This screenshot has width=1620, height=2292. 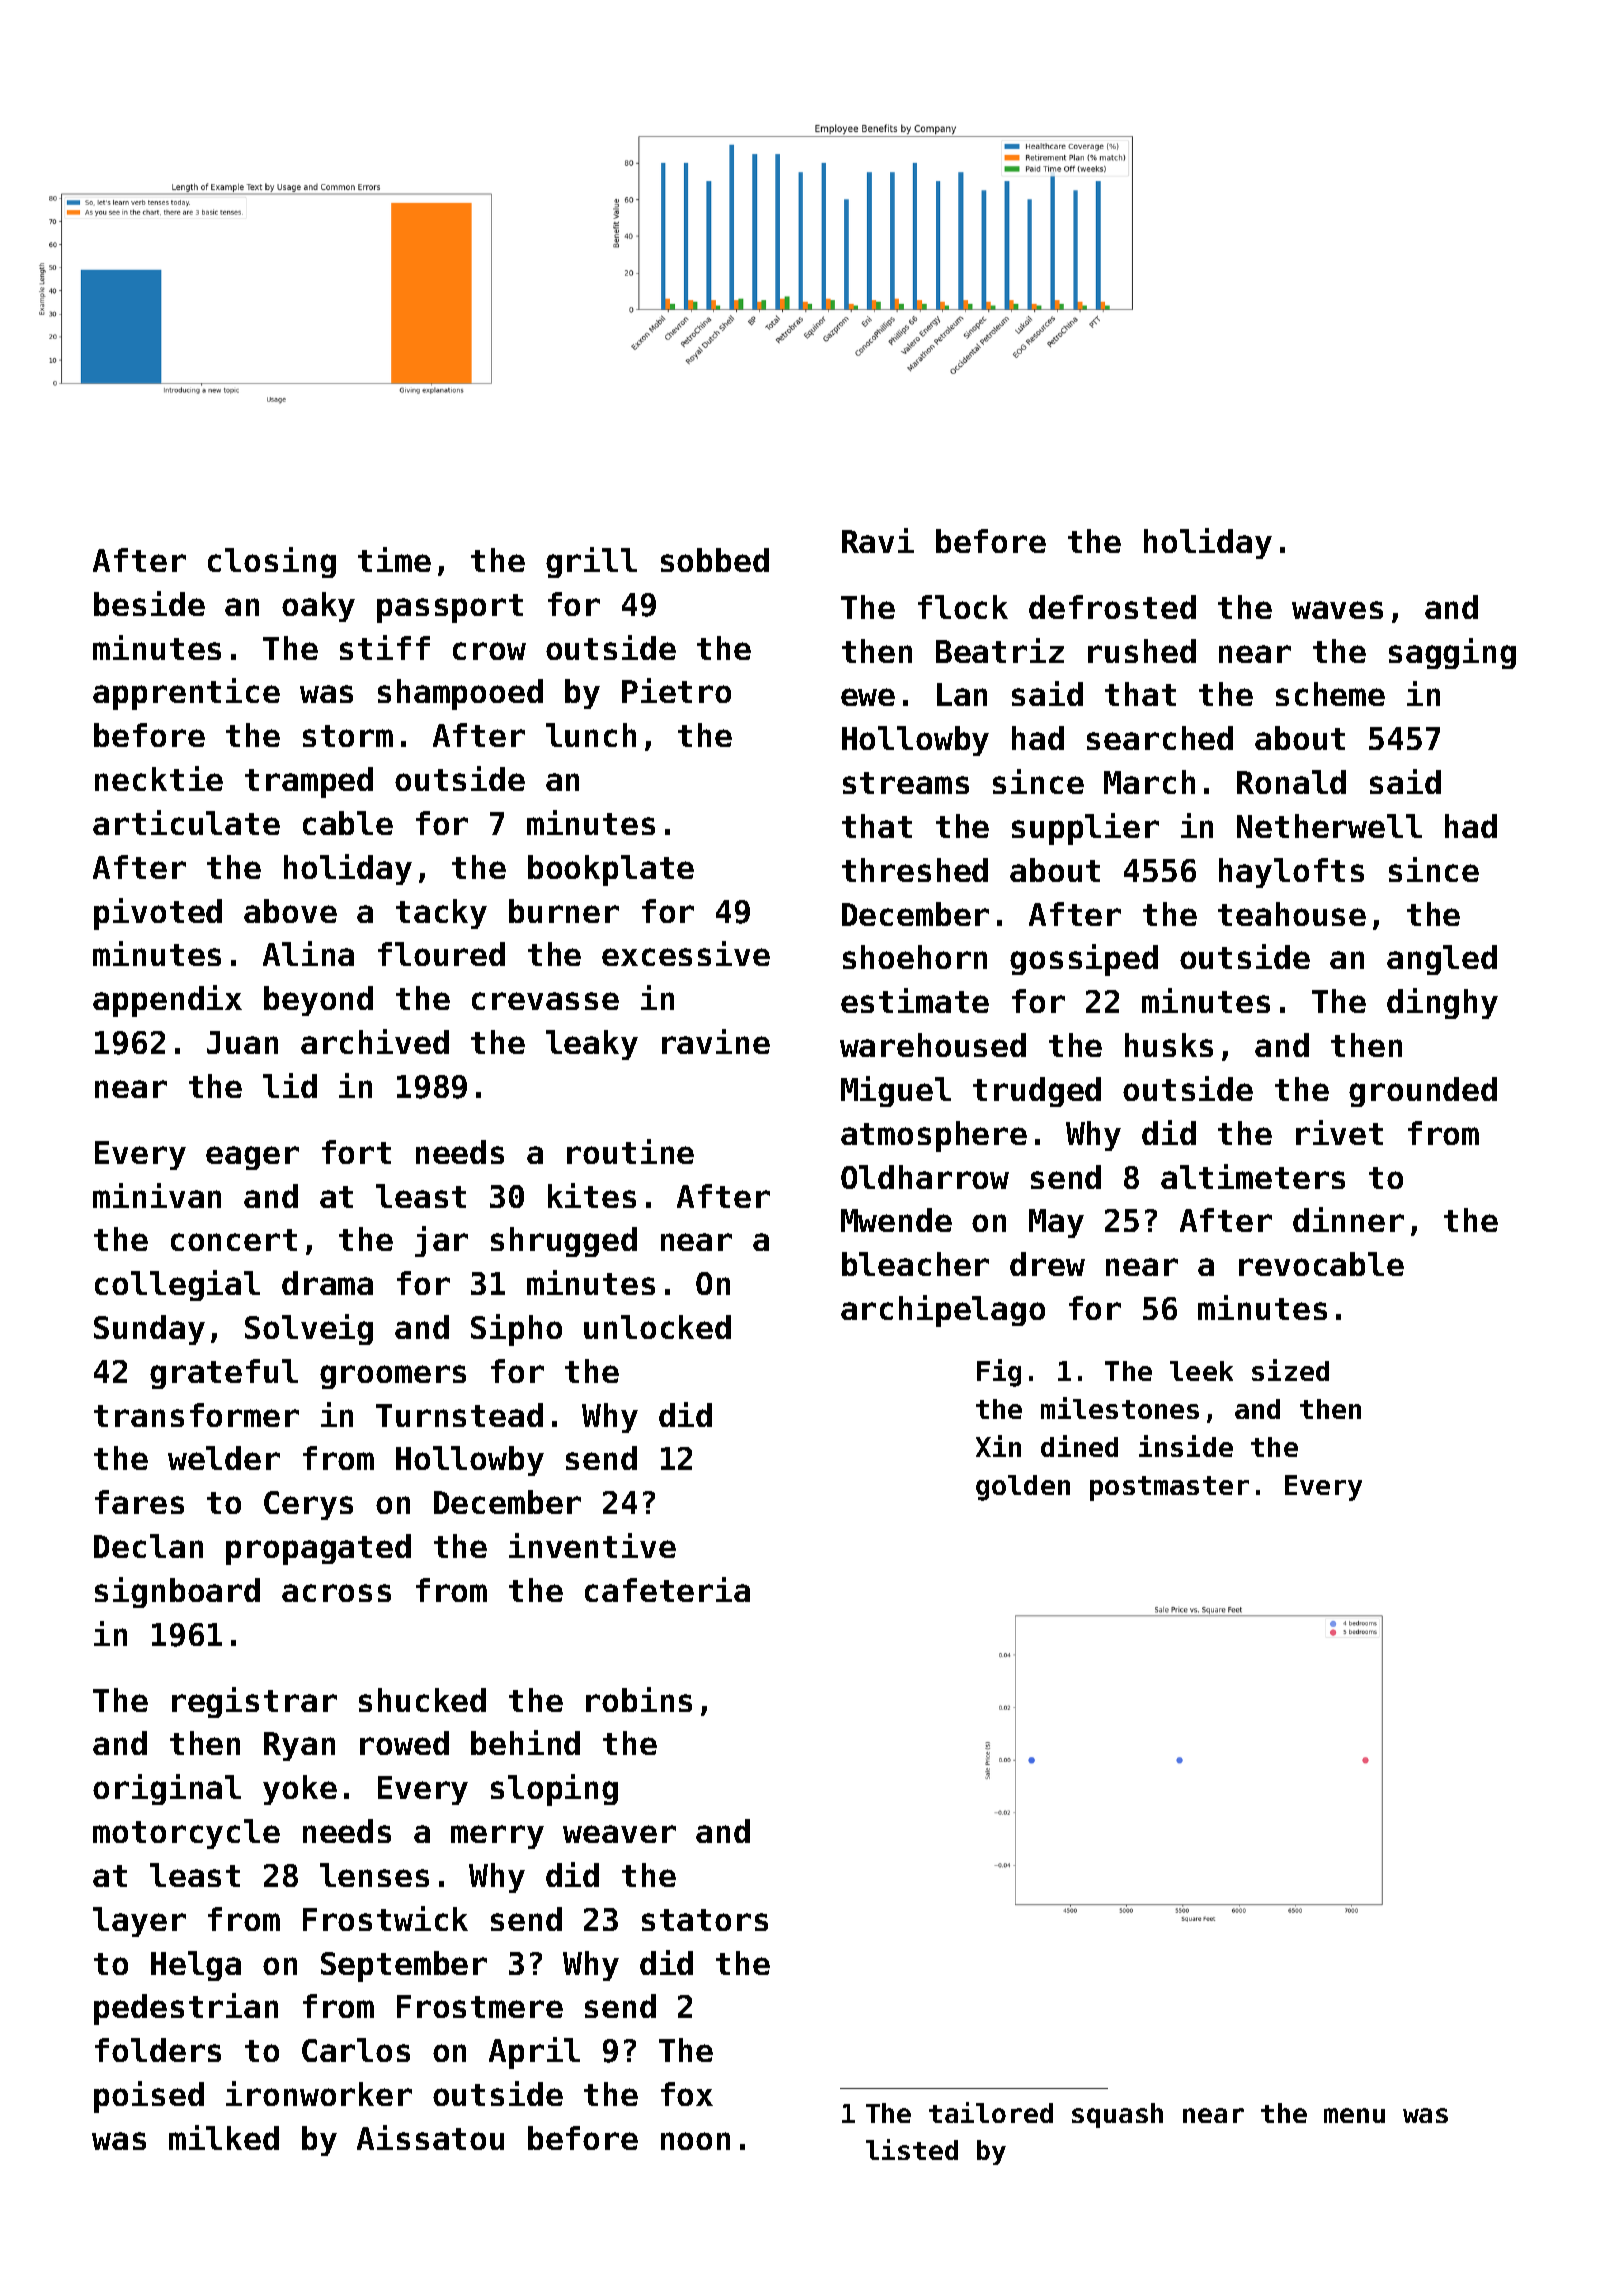 What do you see at coordinates (1169, 1488) in the screenshot?
I see `postmaster` at bounding box center [1169, 1488].
